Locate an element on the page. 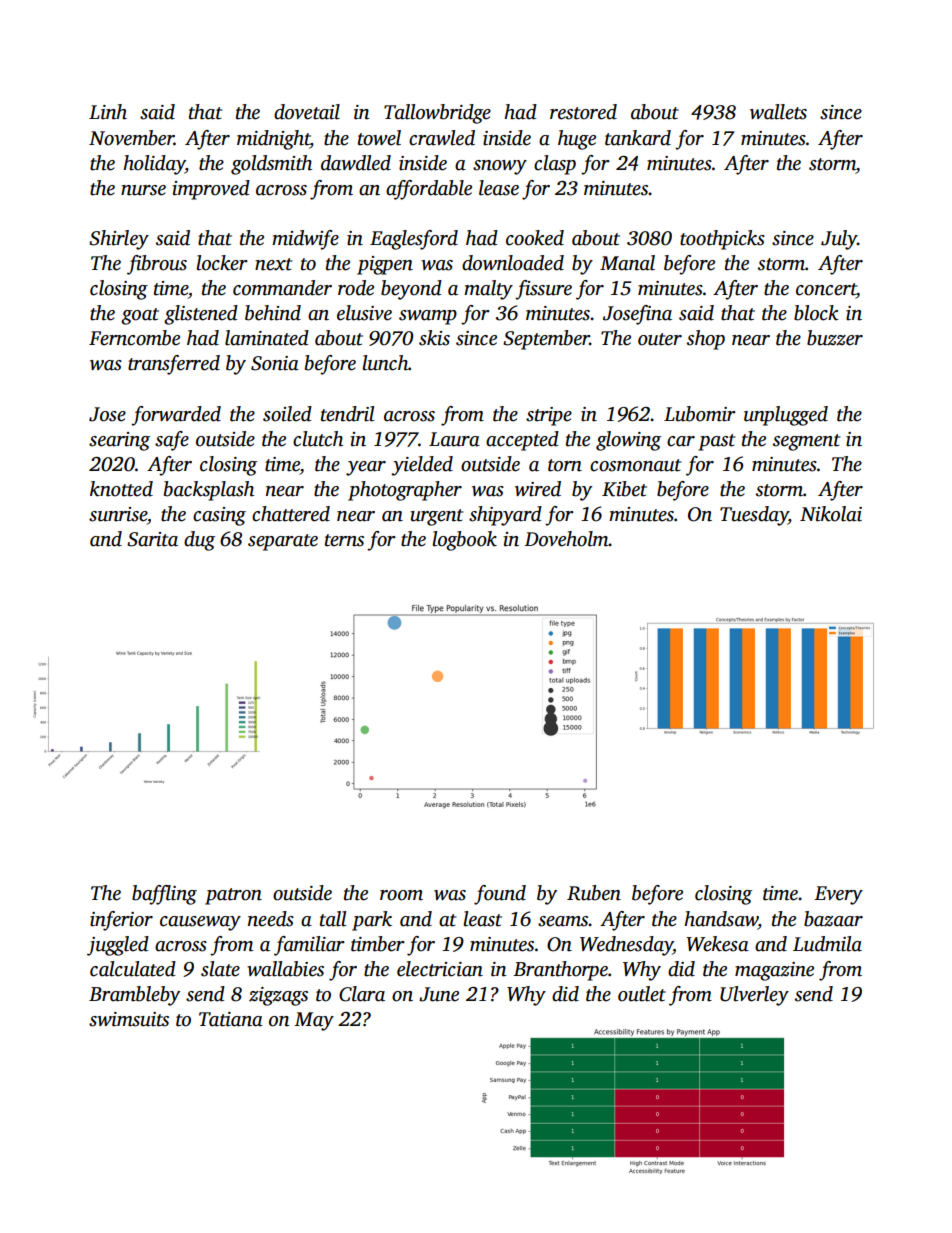  improved is located at coordinates (211, 190).
